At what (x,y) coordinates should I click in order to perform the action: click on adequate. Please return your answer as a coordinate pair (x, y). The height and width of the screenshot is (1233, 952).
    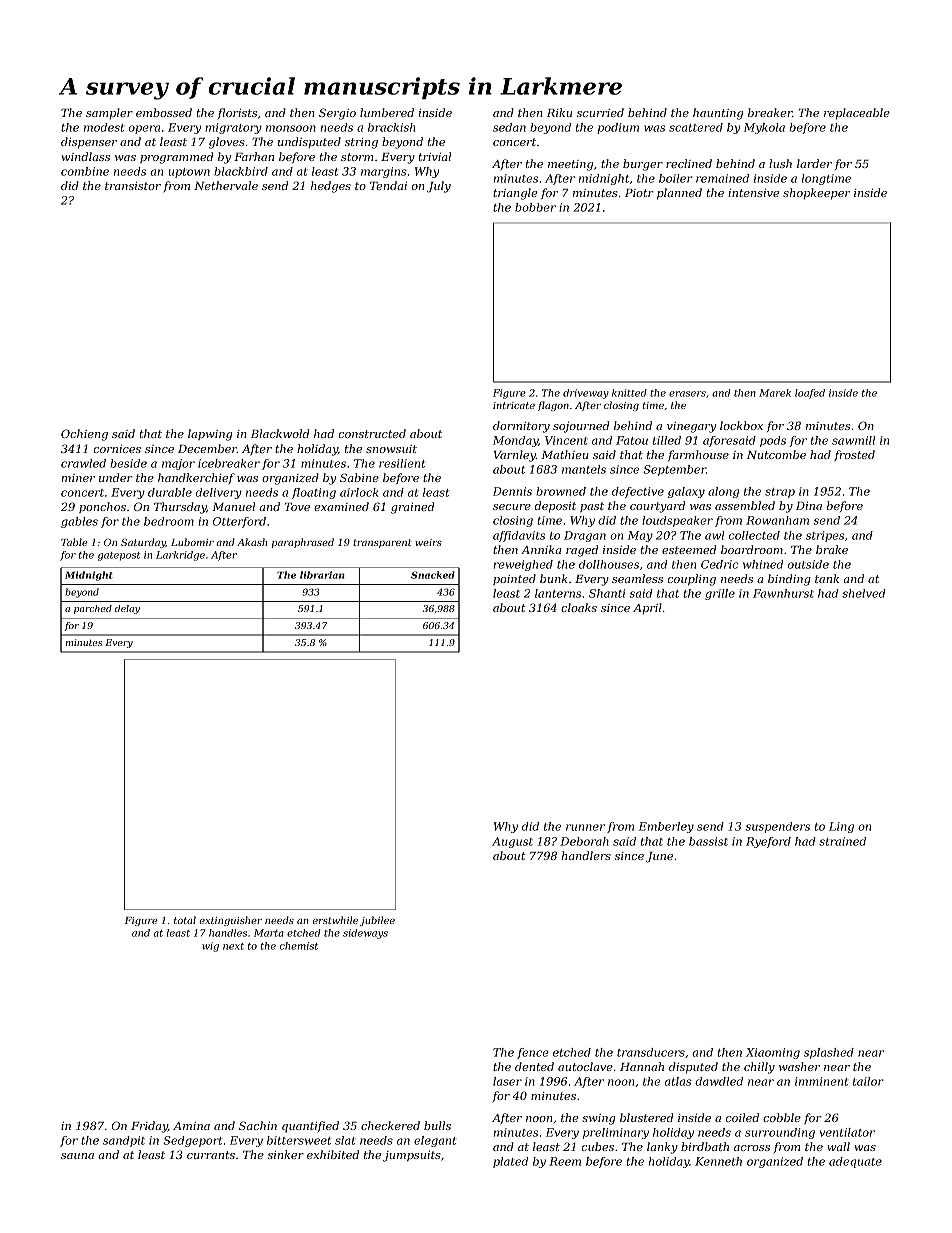
    Looking at the image, I should click on (855, 1162).
